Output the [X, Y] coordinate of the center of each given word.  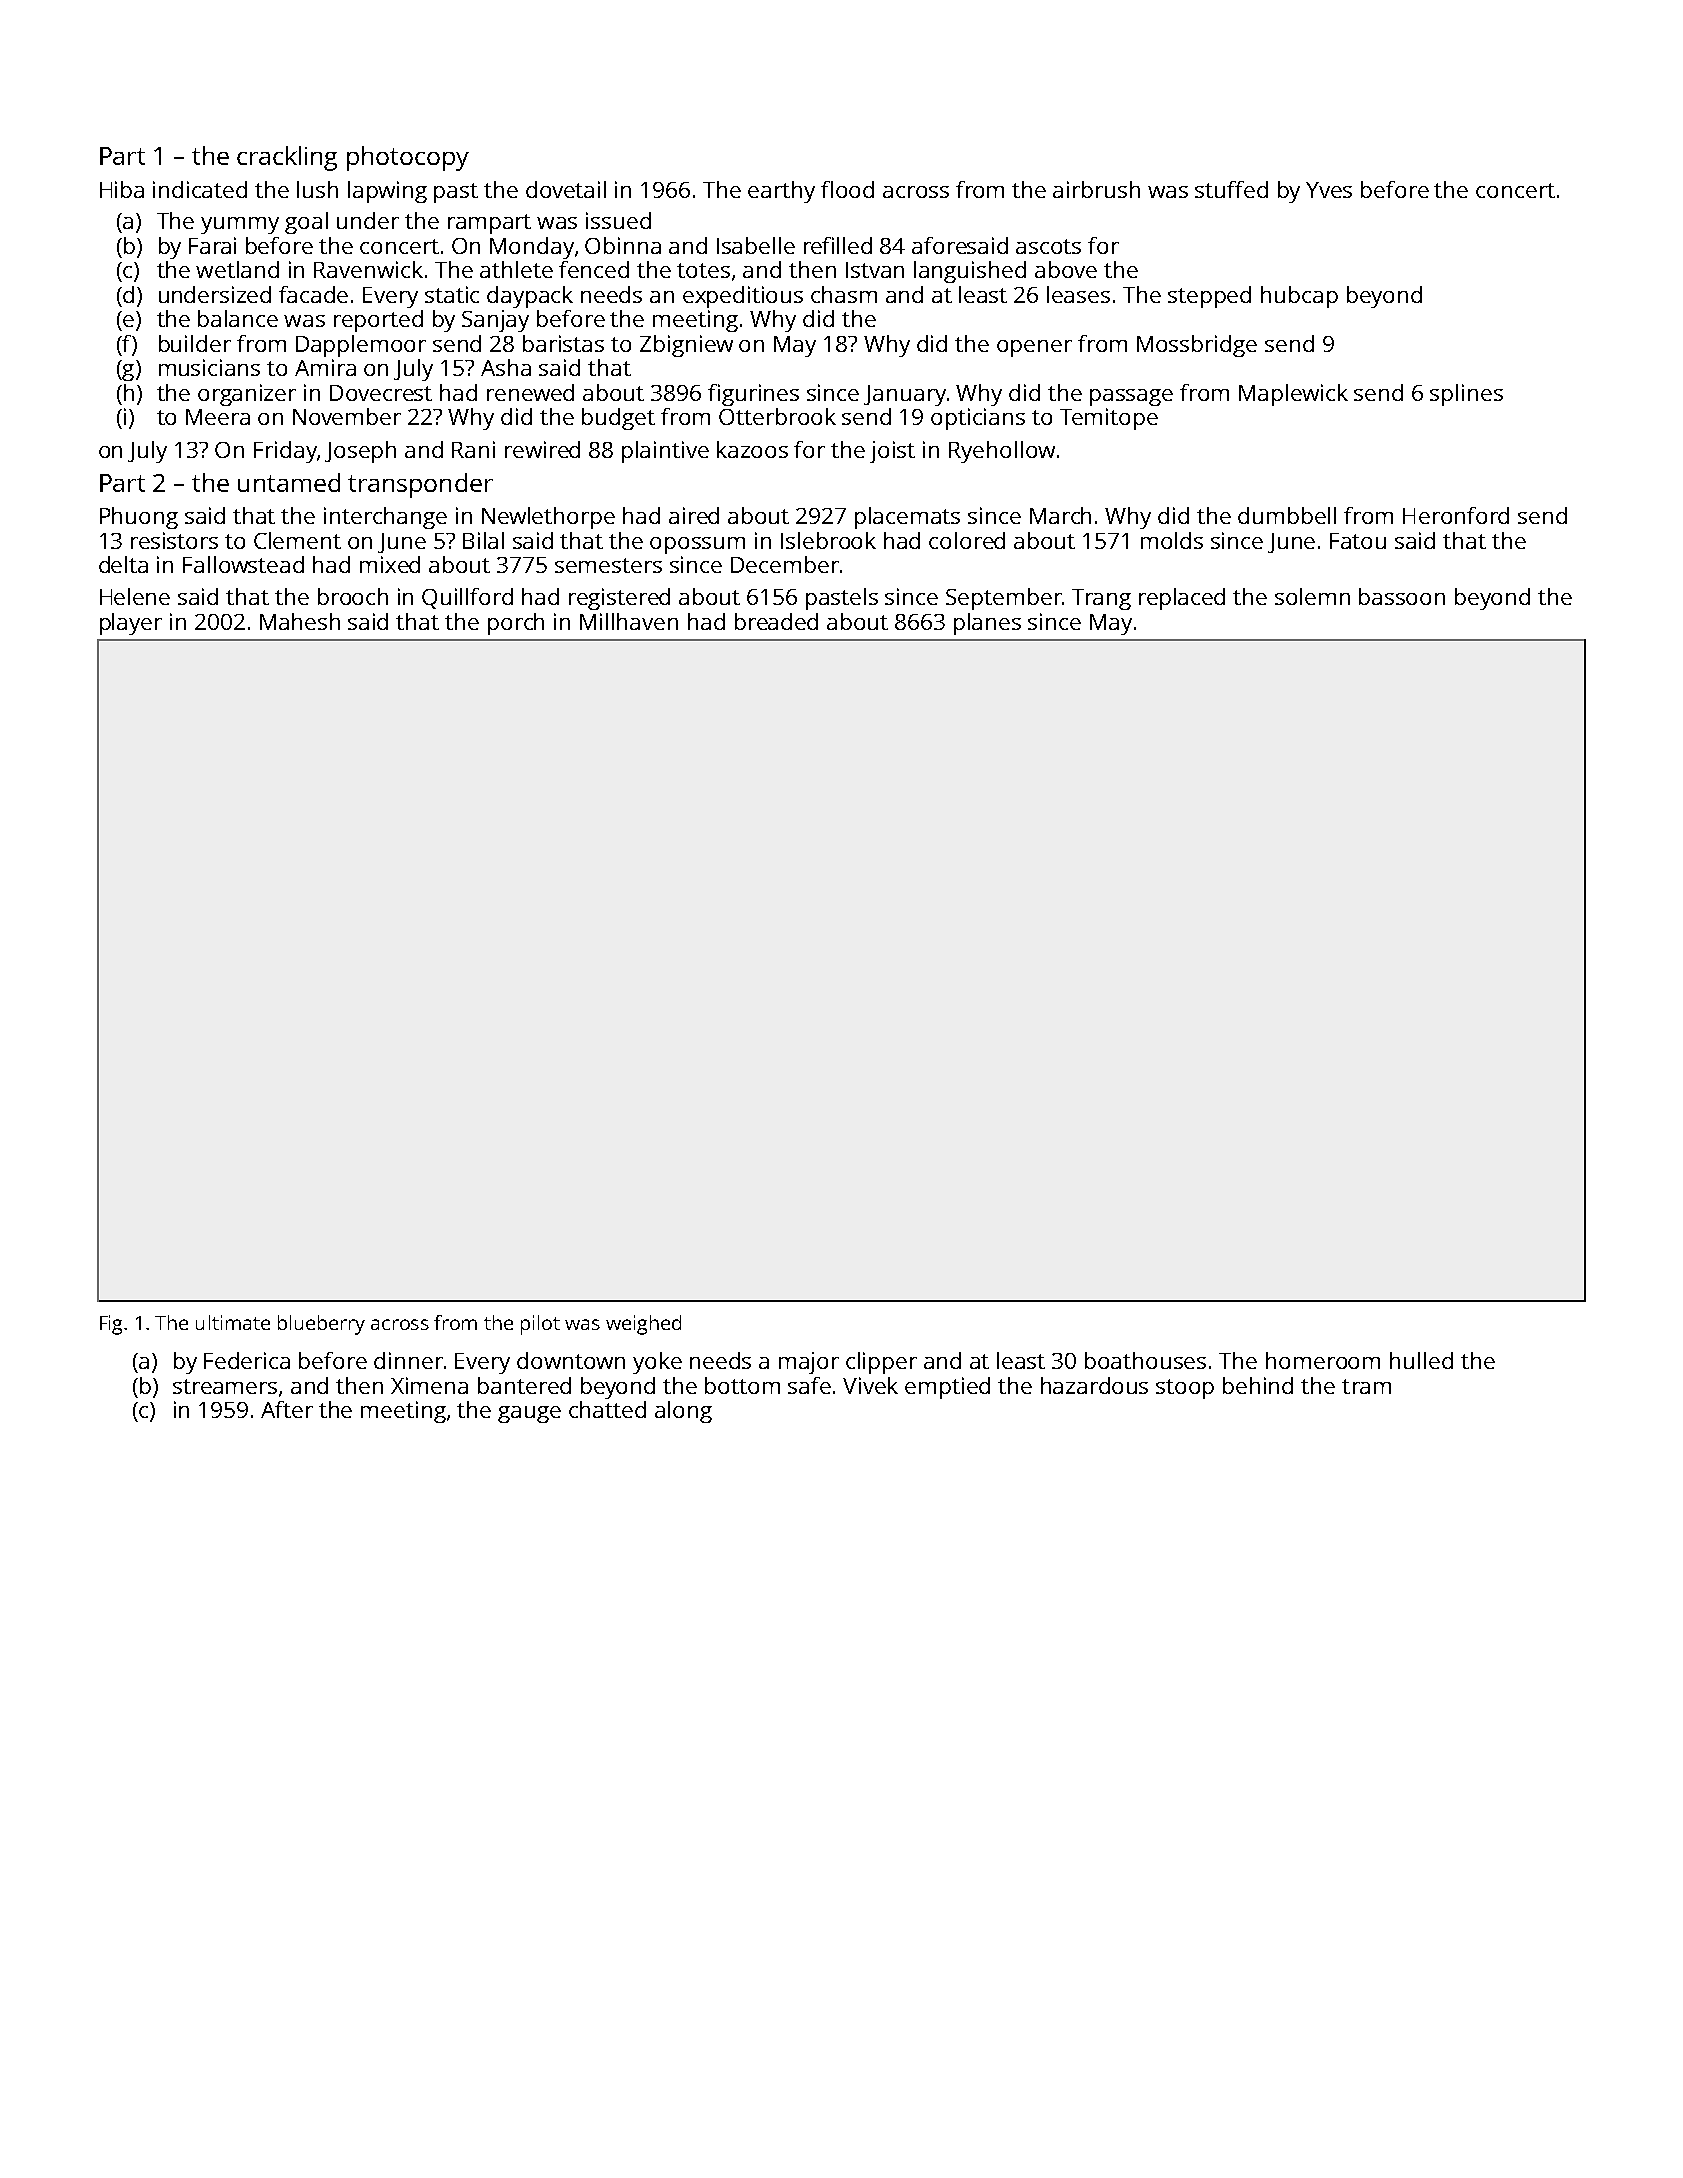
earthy [781, 192]
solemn [1312, 596]
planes [987, 624]
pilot [540, 1325]
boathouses [1145, 1360]
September [1004, 599]
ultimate [233, 1322]
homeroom [1323, 1360]
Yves [1329, 190]
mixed [390, 564]
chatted [607, 1409]
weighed [643, 1325]
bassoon [1402, 596]
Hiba [122, 189]
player [131, 624]
